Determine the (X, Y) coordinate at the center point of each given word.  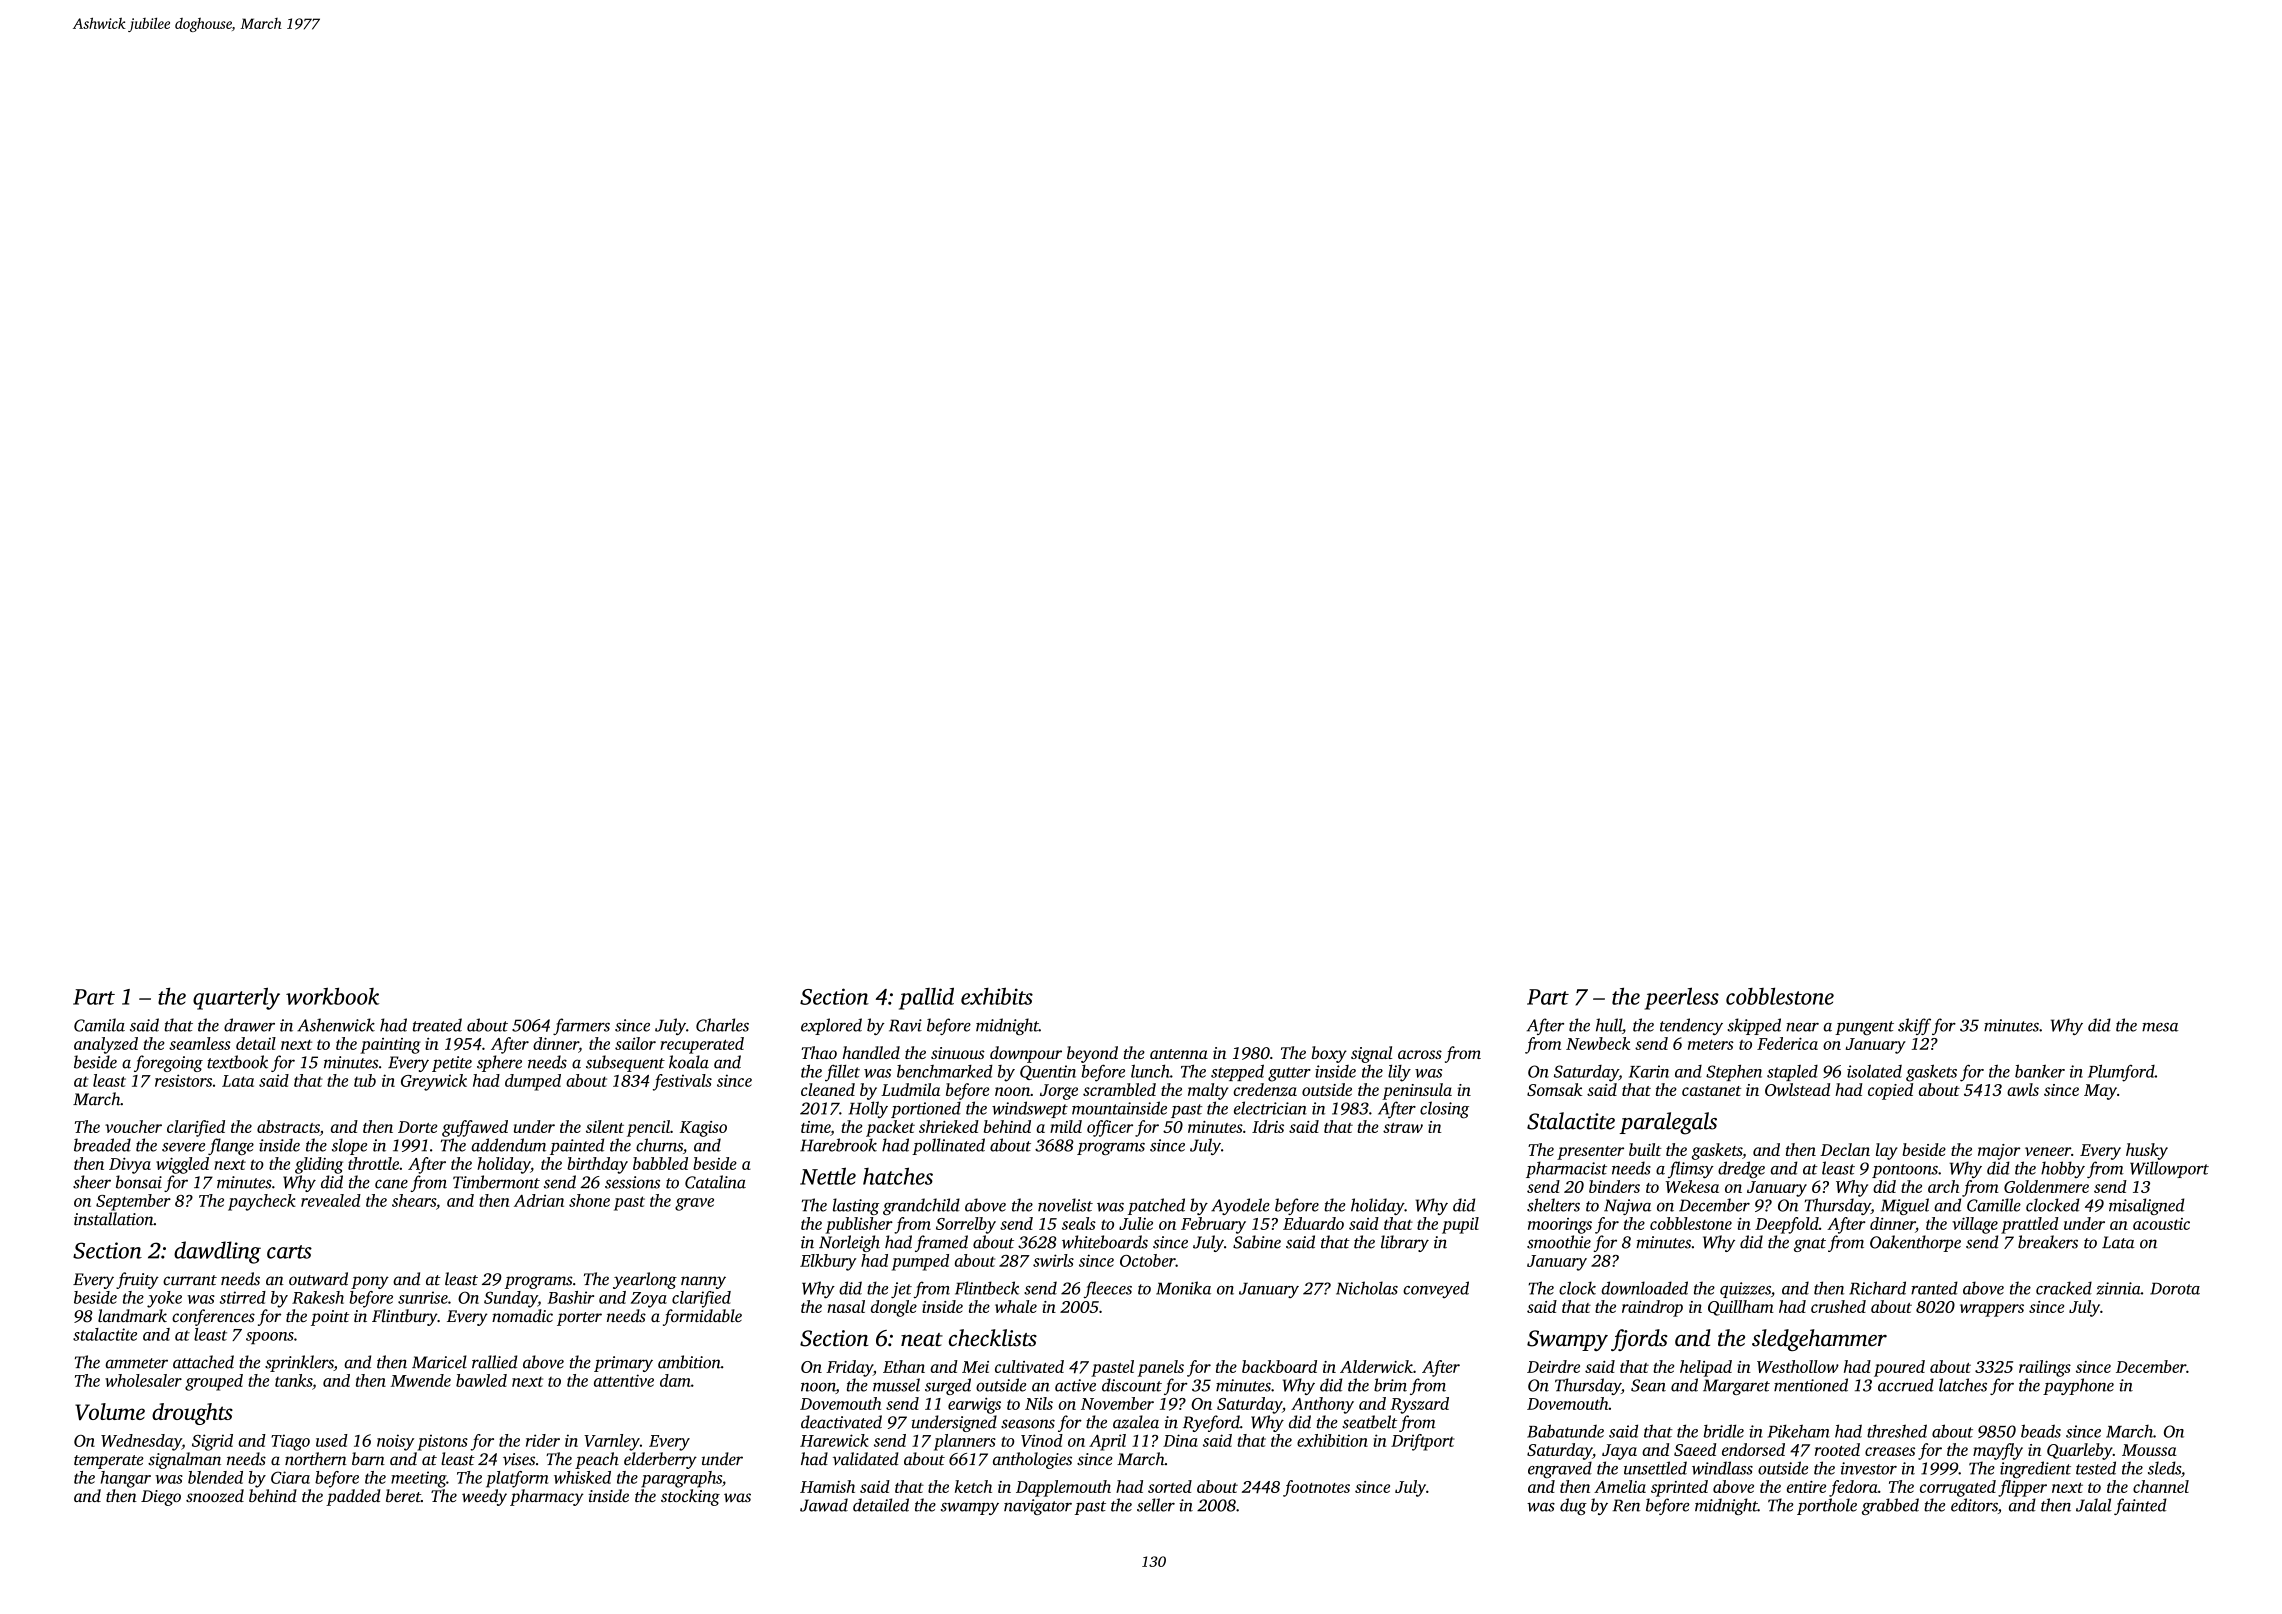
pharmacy (547, 1497)
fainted (2140, 1506)
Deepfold (1787, 1225)
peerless (1682, 998)
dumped (533, 1082)
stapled (1792, 1073)
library (1405, 1243)
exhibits (997, 996)
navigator (1038, 1507)
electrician (1270, 1108)
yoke (164, 1299)
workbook (332, 996)
